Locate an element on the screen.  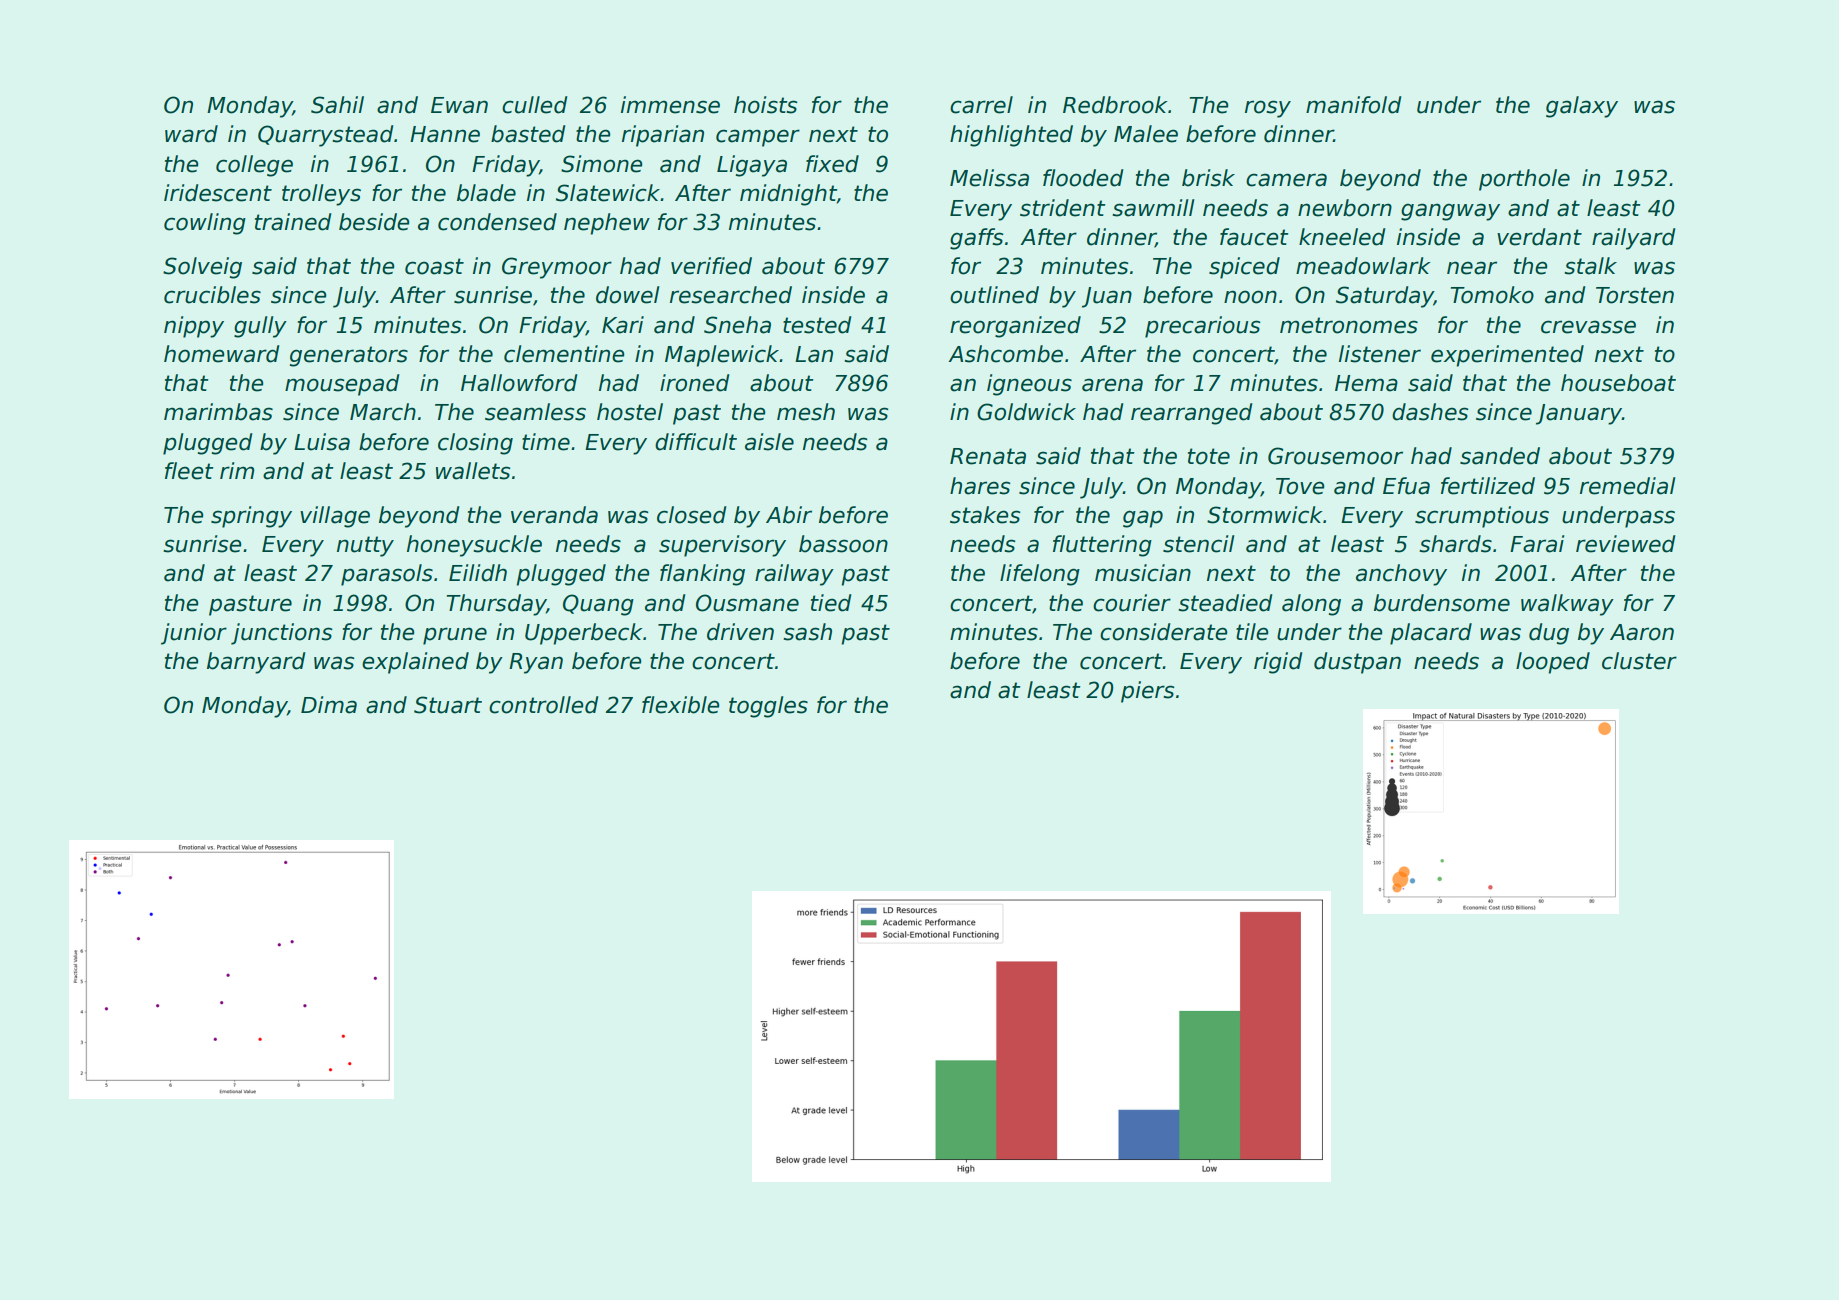
iridescent is located at coordinates (218, 193).
